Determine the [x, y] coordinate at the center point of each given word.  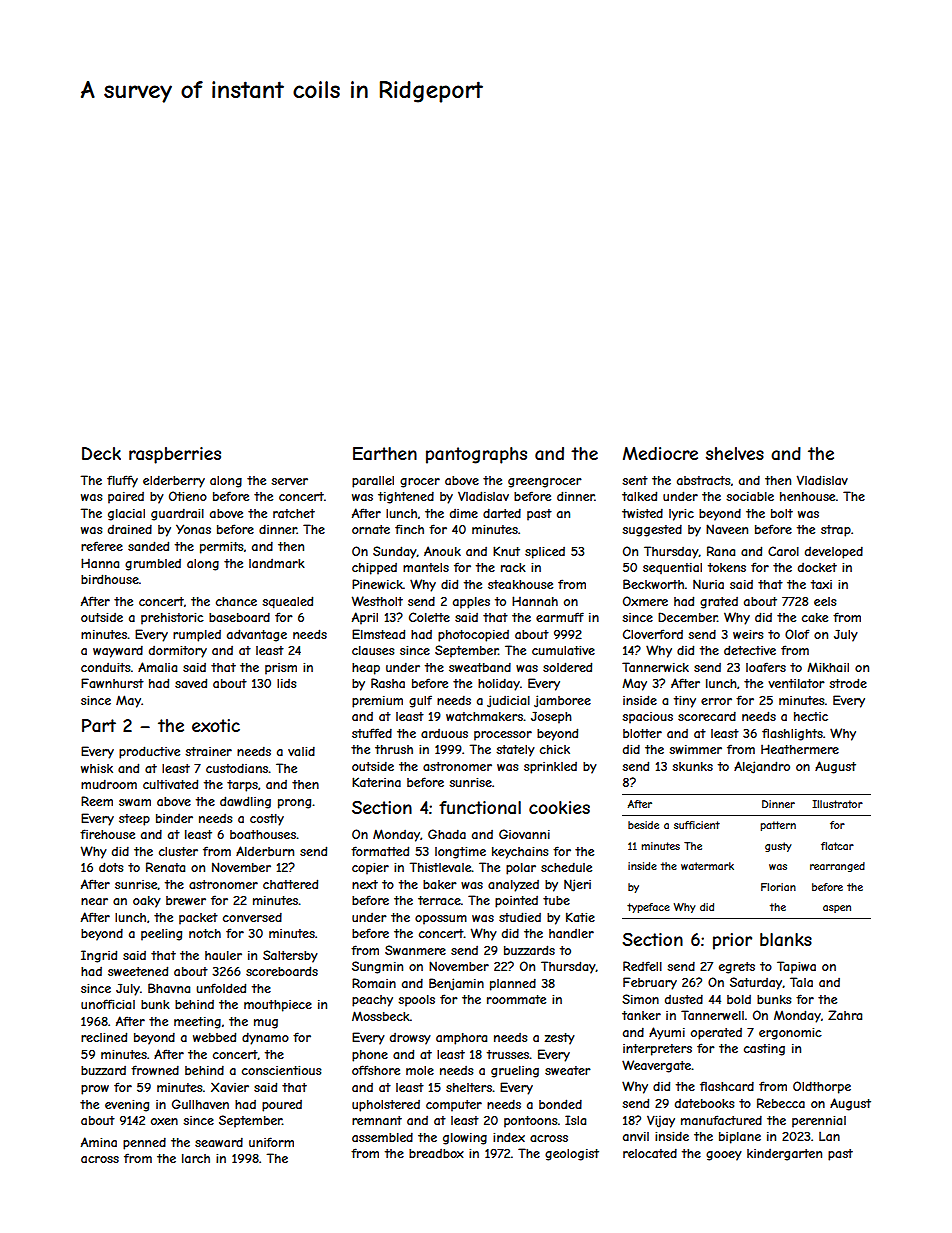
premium [377, 702]
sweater [568, 1070]
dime [464, 513]
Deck [101, 453]
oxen [164, 1121]
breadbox [436, 1153]
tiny [685, 702]
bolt [782, 513]
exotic [216, 725]
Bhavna [169, 988]
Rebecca [781, 1103]
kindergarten [784, 1155]
